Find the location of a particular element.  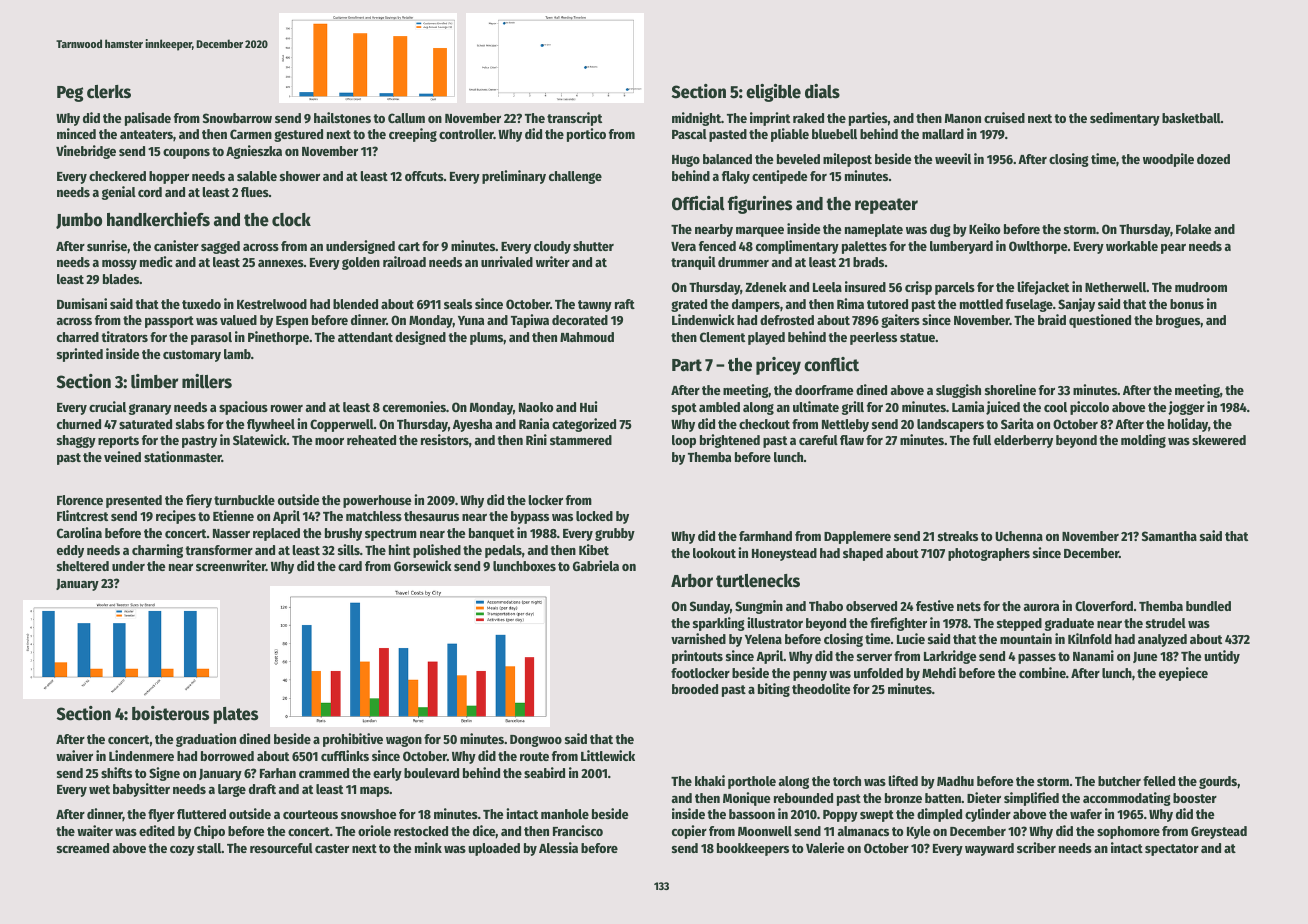

eyepiece is located at coordinates (1183, 674).
